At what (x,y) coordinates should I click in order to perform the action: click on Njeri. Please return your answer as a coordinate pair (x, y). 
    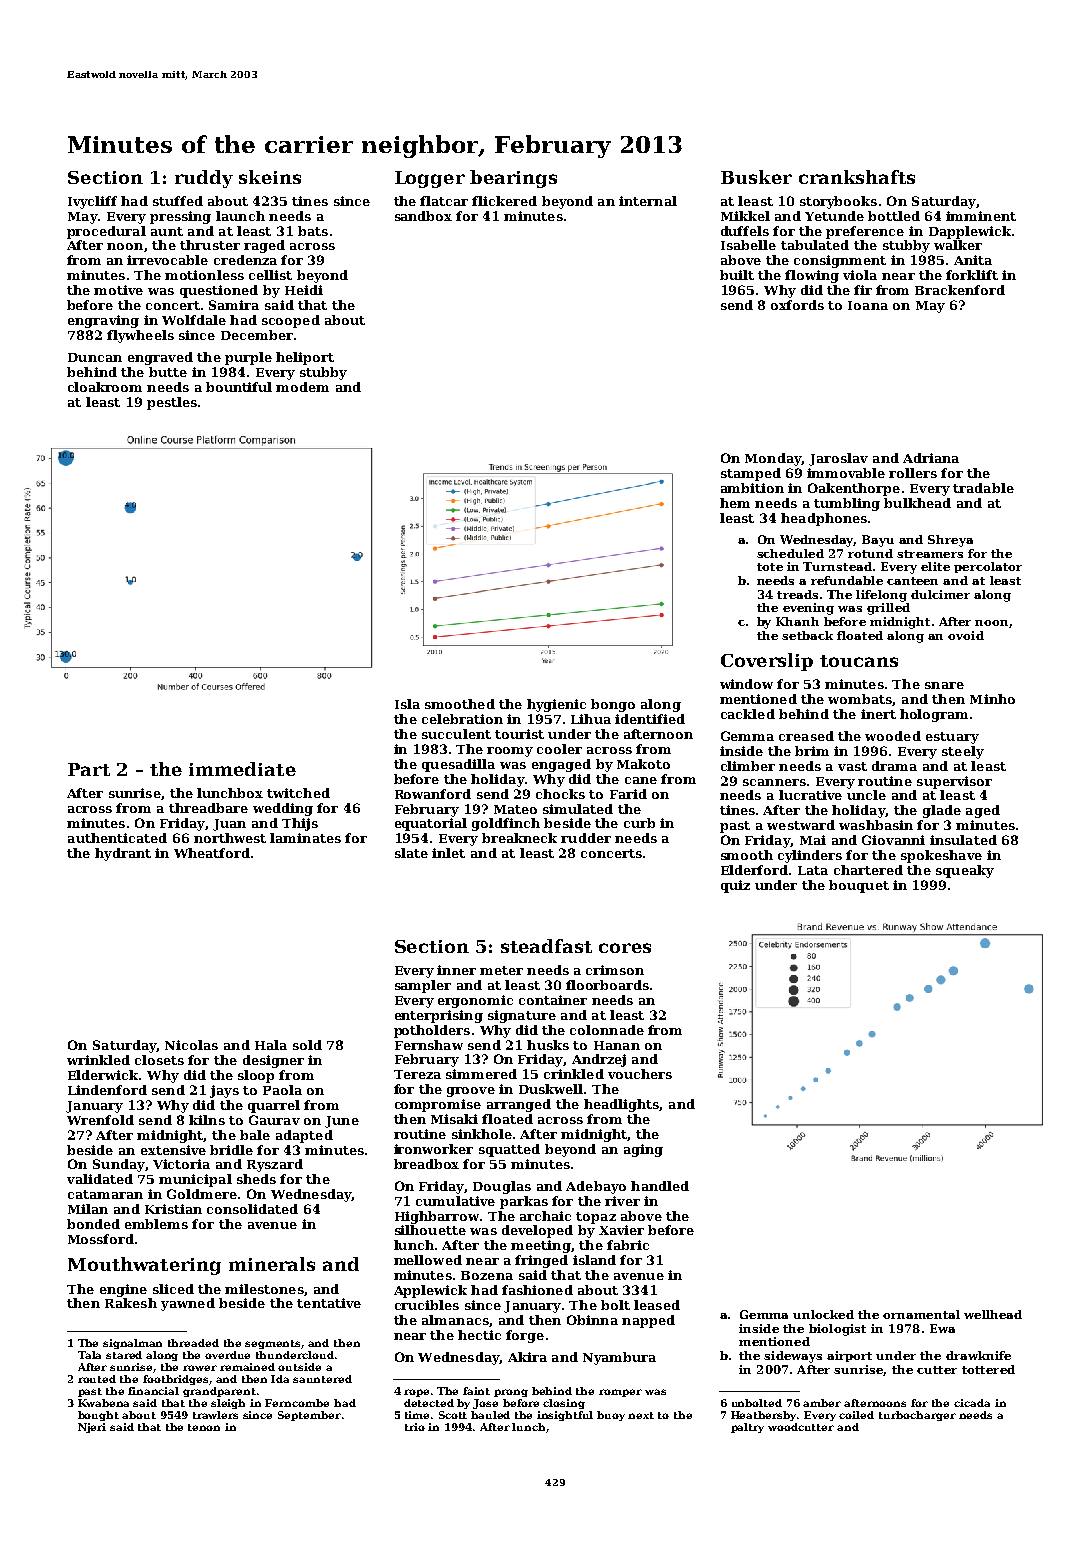
    Looking at the image, I should click on (92, 1428).
